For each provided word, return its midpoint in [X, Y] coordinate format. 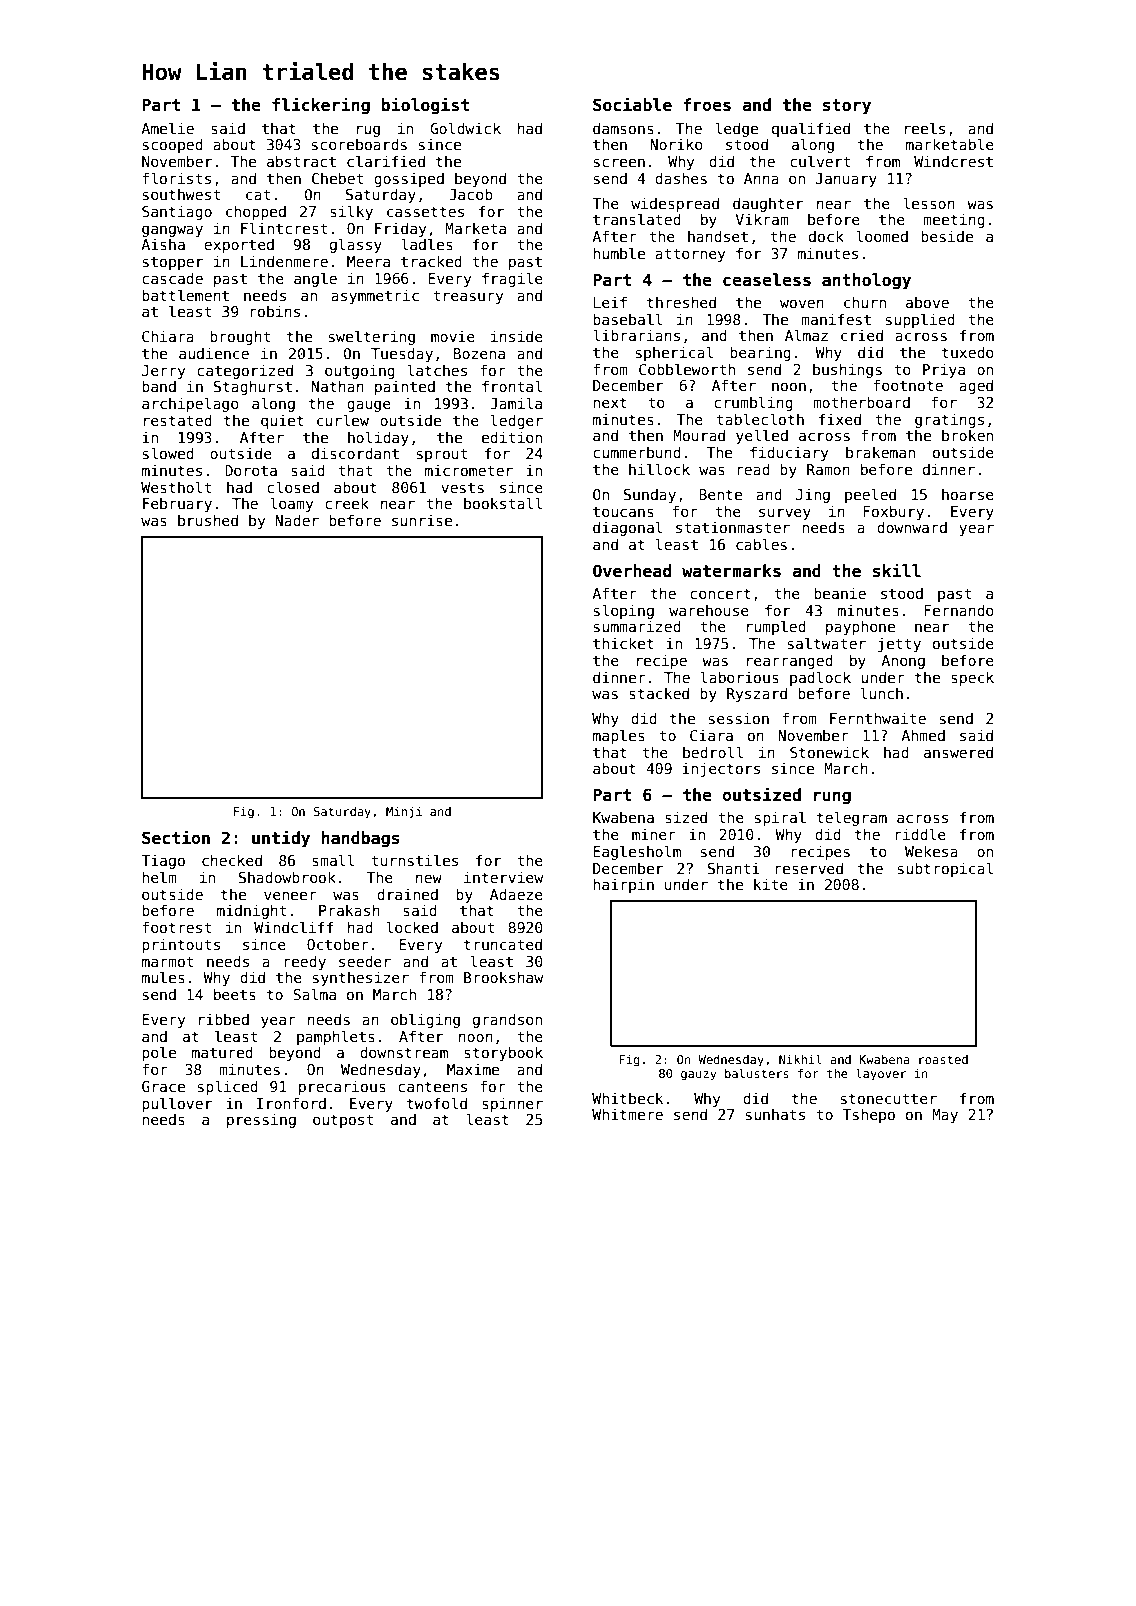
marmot [167, 961]
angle [315, 279]
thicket [623, 643]
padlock [820, 678]
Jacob [471, 194]
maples [619, 736]
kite [771, 884]
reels [925, 128]
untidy [281, 839]
